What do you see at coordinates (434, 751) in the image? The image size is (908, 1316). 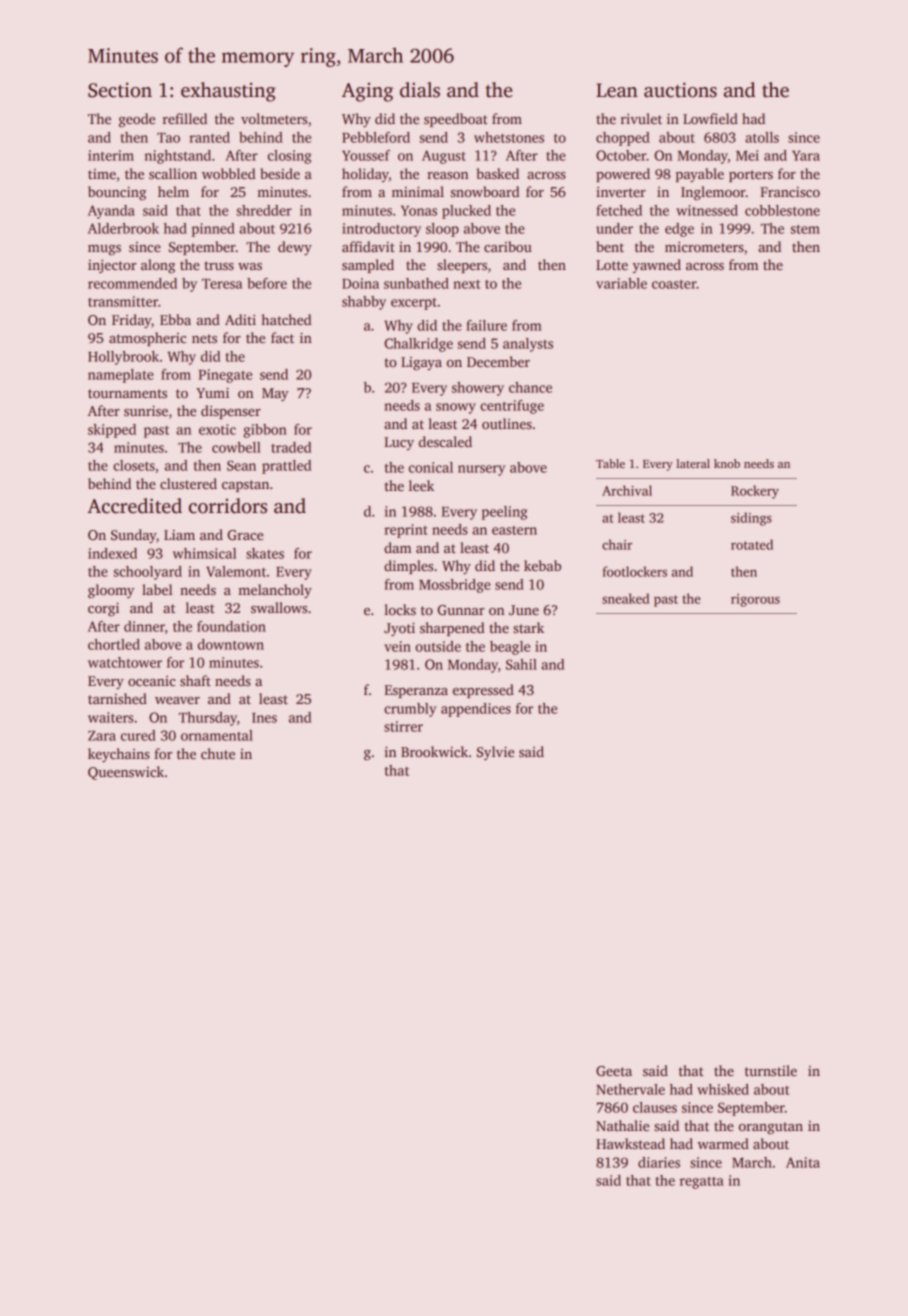 I see `Brookwick` at bounding box center [434, 751].
